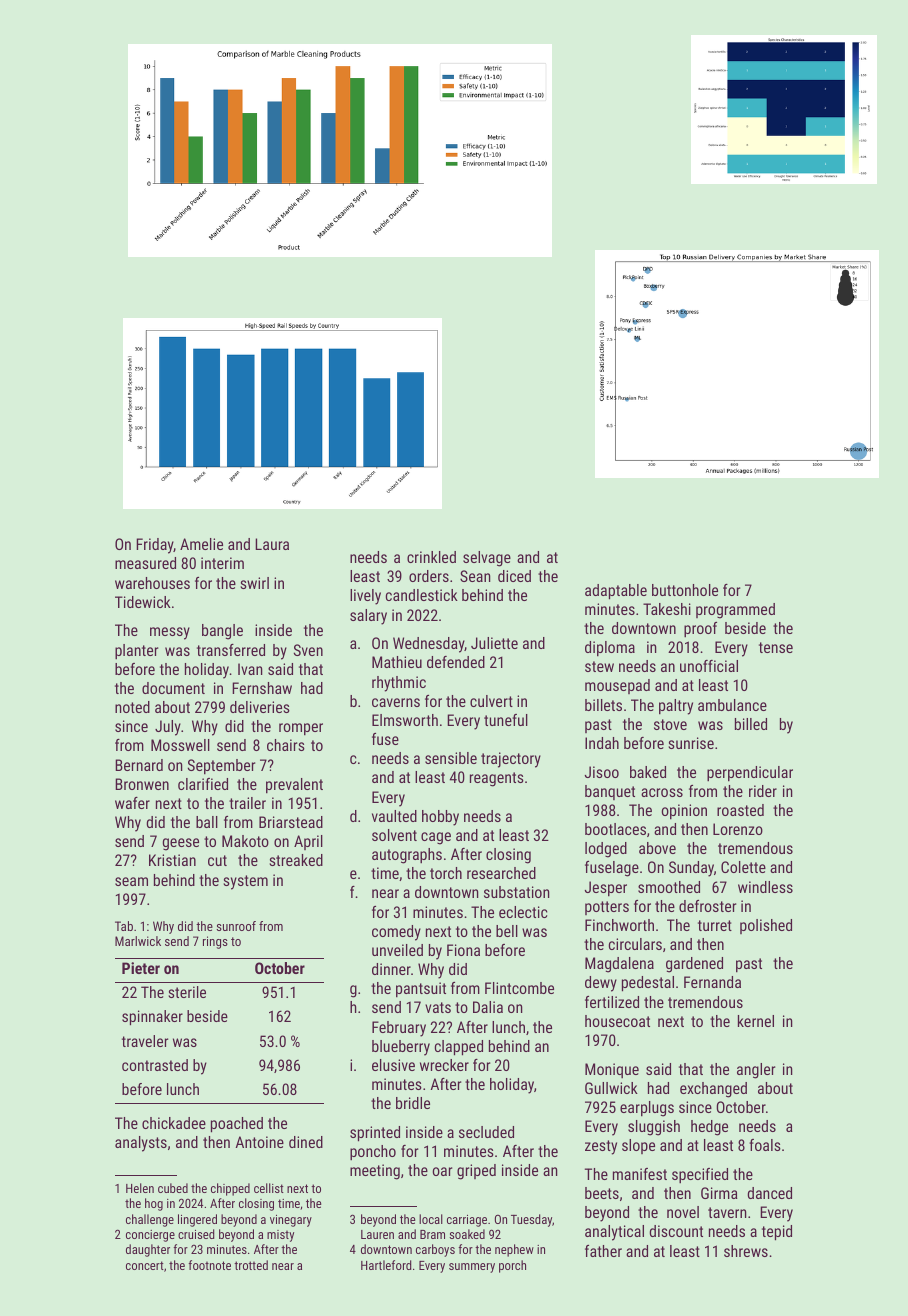 Image resolution: width=908 pixels, height=1316 pixels. What do you see at coordinates (735, 611) in the screenshot?
I see `programmed` at bounding box center [735, 611].
